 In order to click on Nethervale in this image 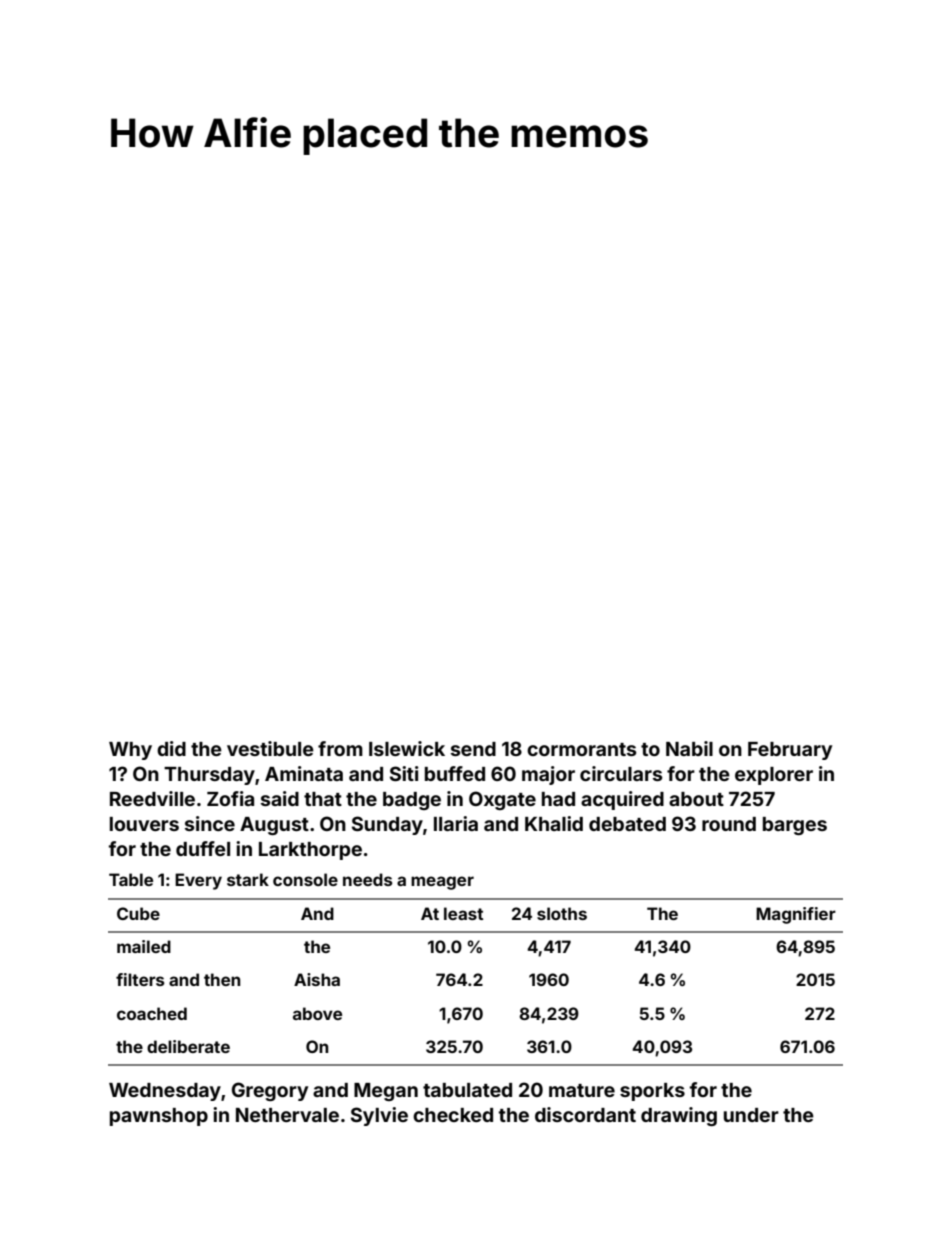, I will do `click(287, 1115)`.
